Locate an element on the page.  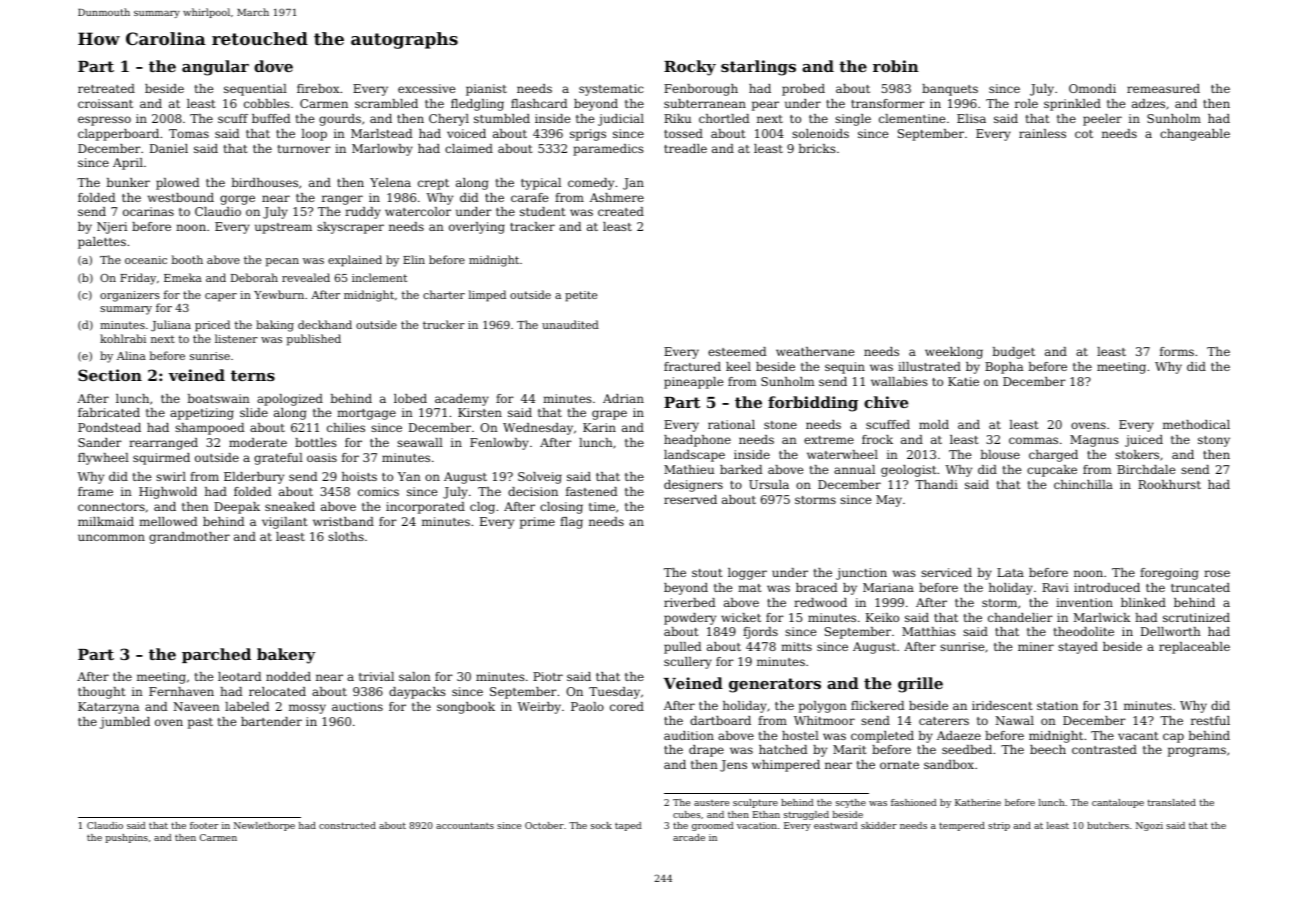
shampooed is located at coordinates (209, 429).
